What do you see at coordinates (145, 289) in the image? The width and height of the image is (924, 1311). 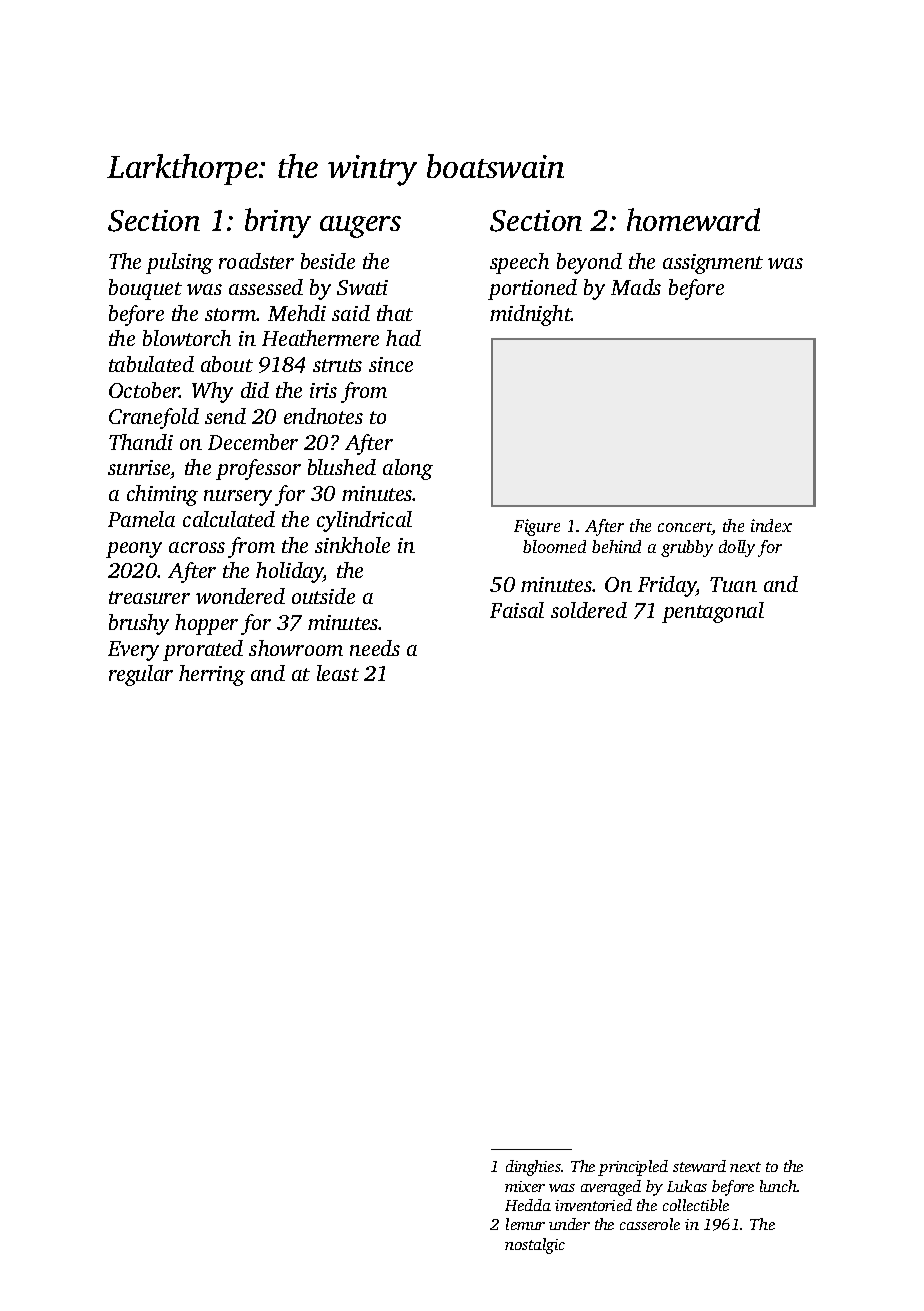 I see `bouquet` at bounding box center [145, 289].
